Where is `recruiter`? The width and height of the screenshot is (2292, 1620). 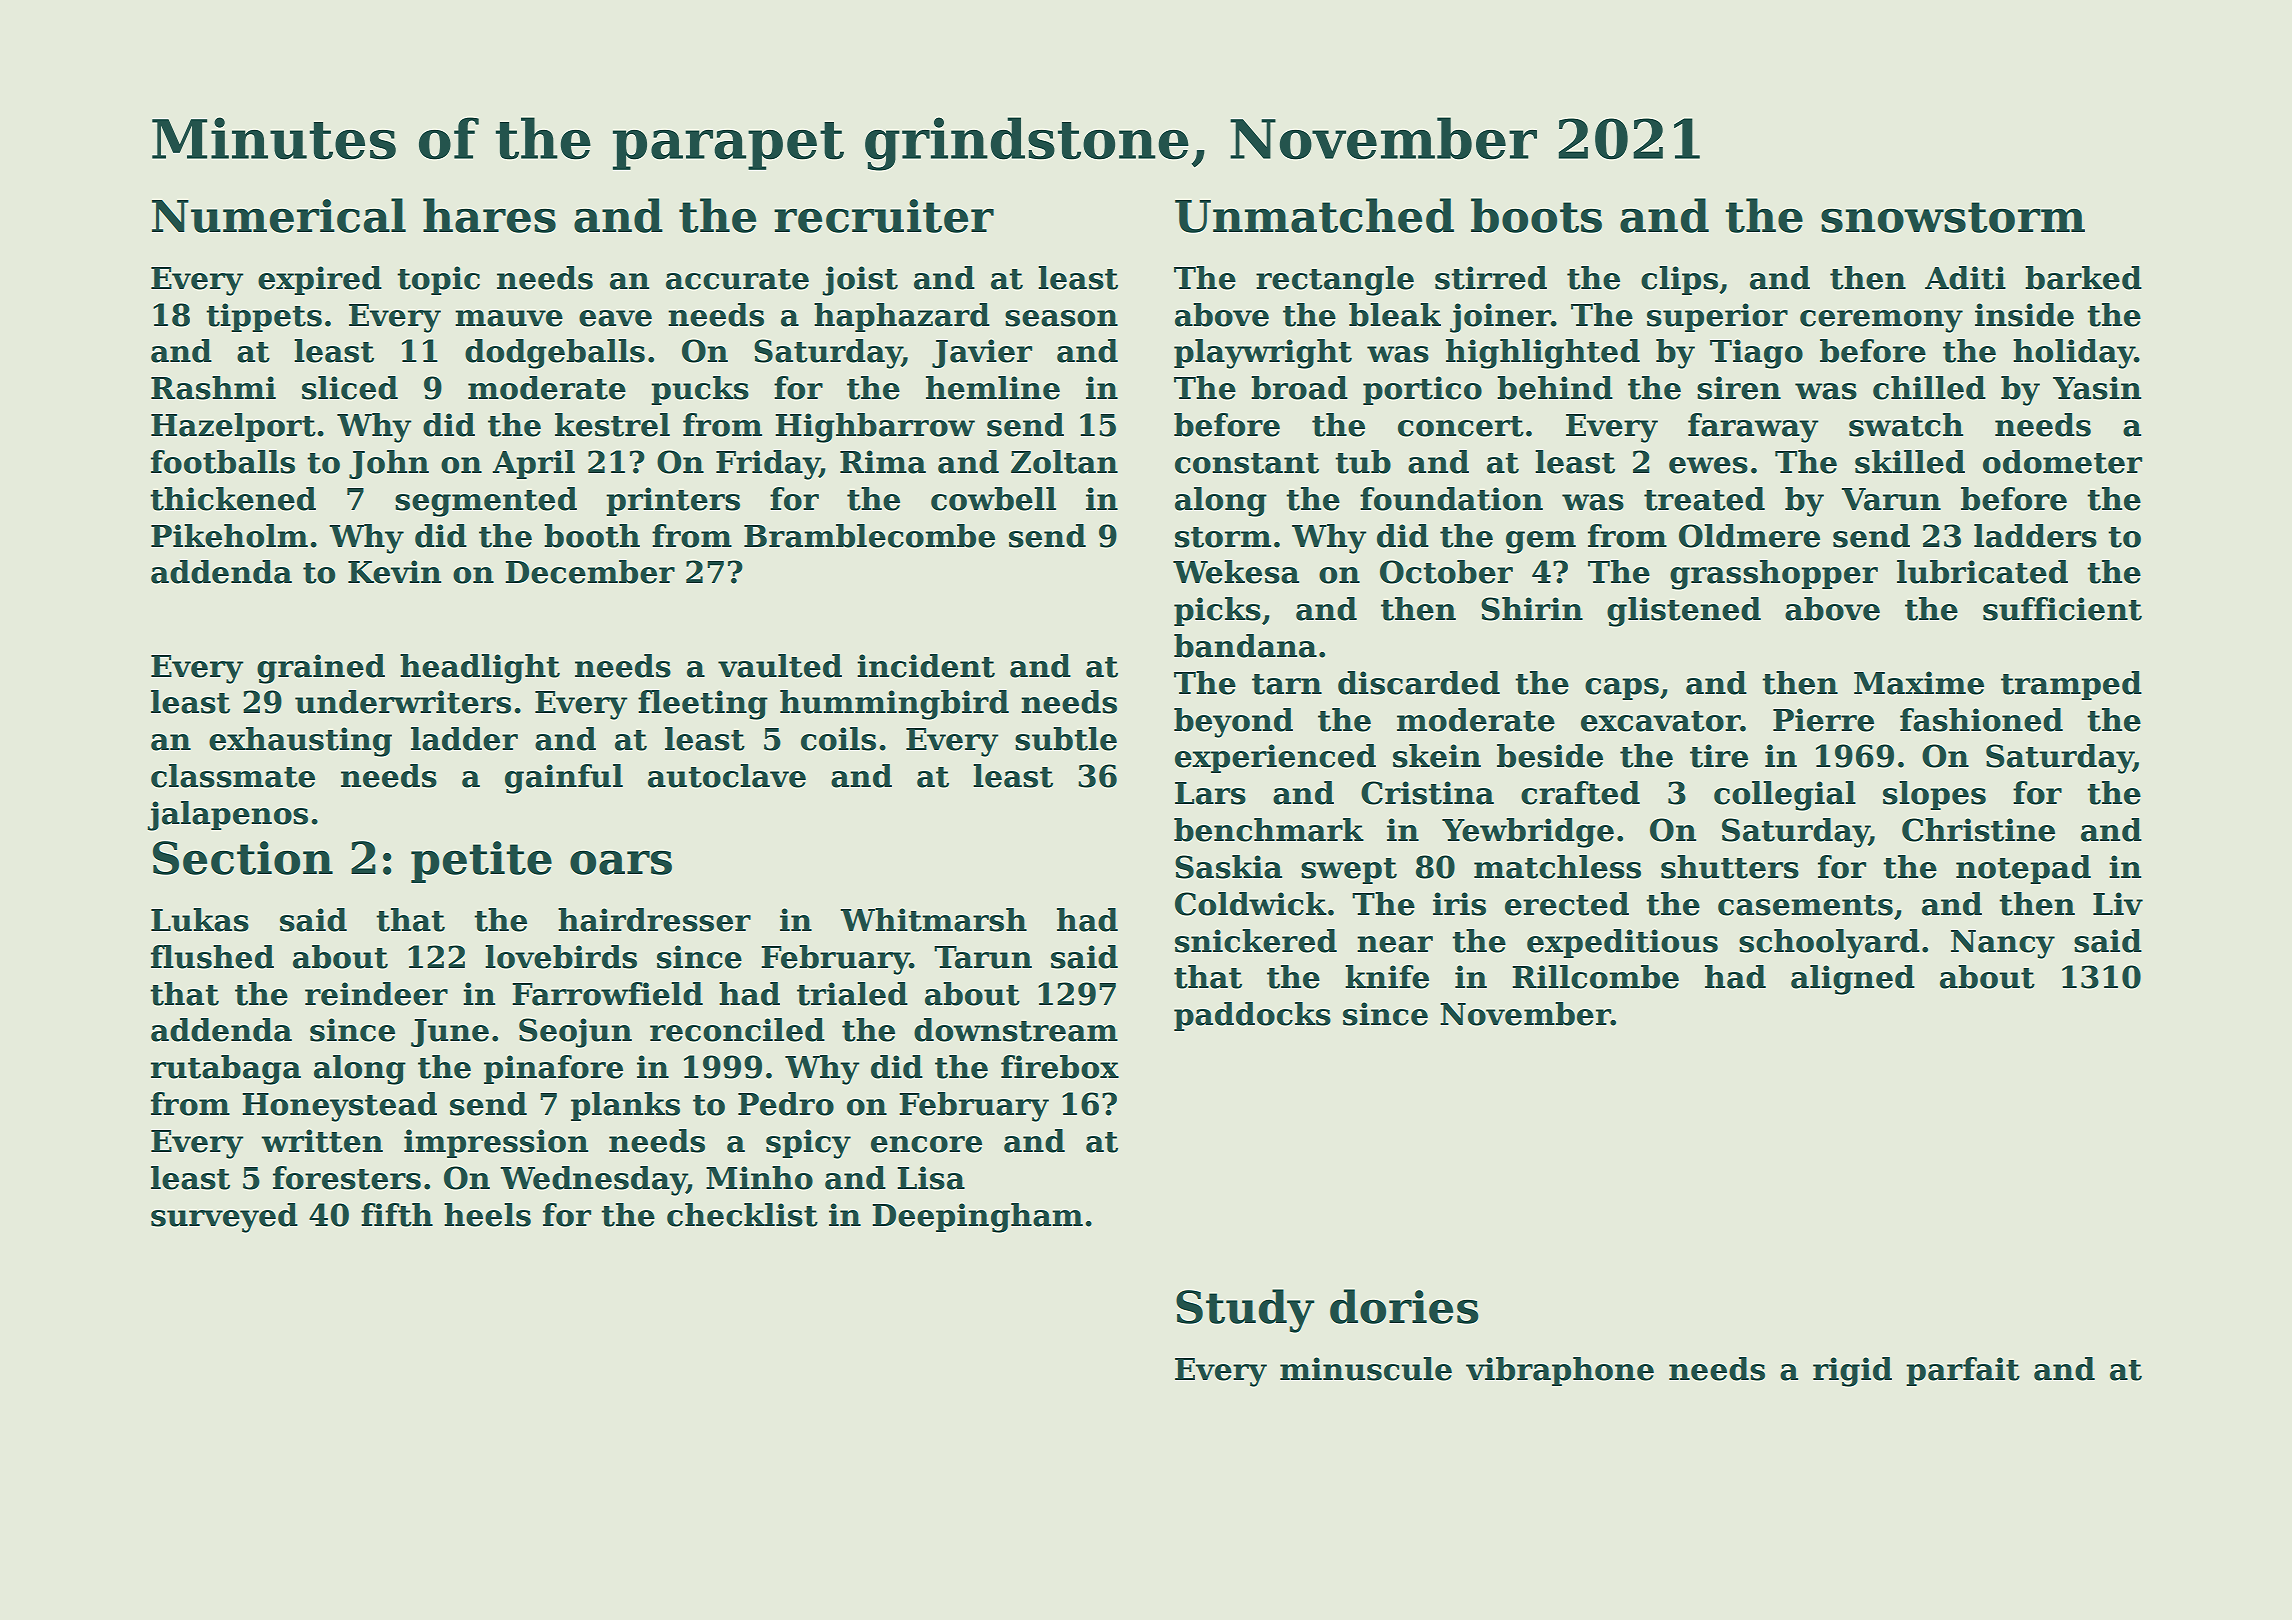 recruiter is located at coordinates (884, 216).
